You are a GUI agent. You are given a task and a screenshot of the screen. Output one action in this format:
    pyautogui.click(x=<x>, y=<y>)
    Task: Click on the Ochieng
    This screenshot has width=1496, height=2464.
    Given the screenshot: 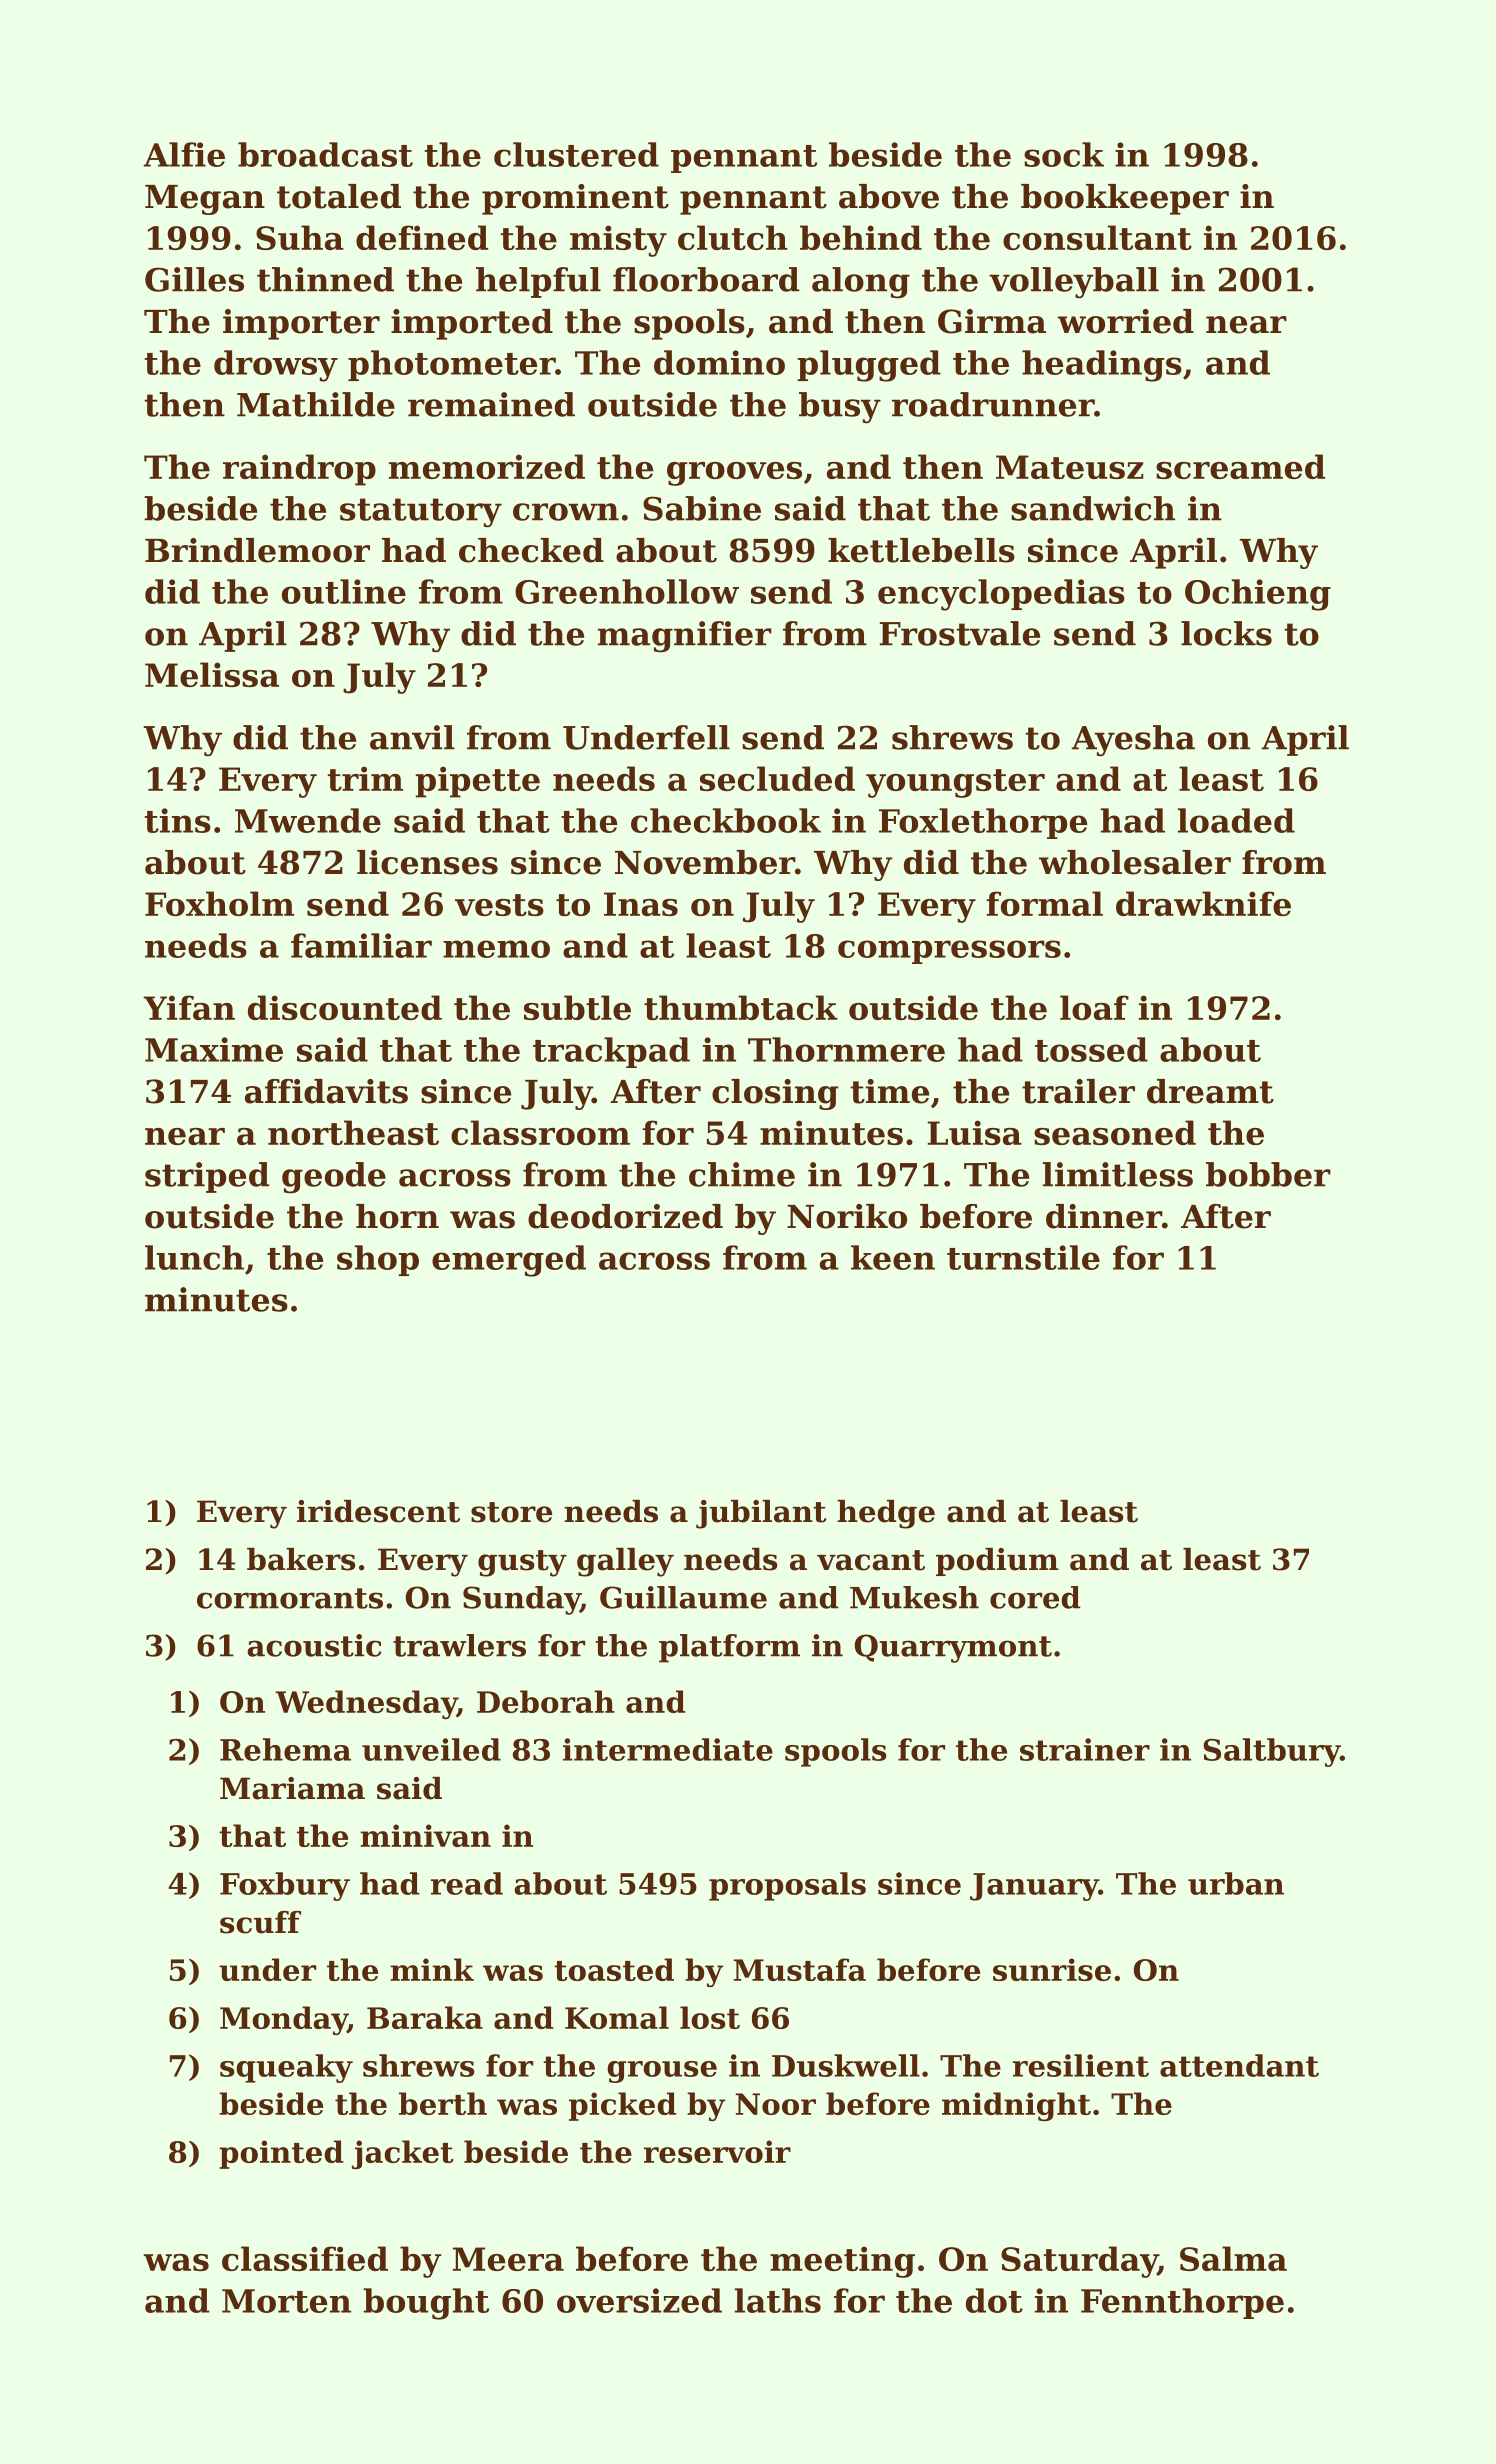 What is the action you would take?
    pyautogui.click(x=1258, y=595)
